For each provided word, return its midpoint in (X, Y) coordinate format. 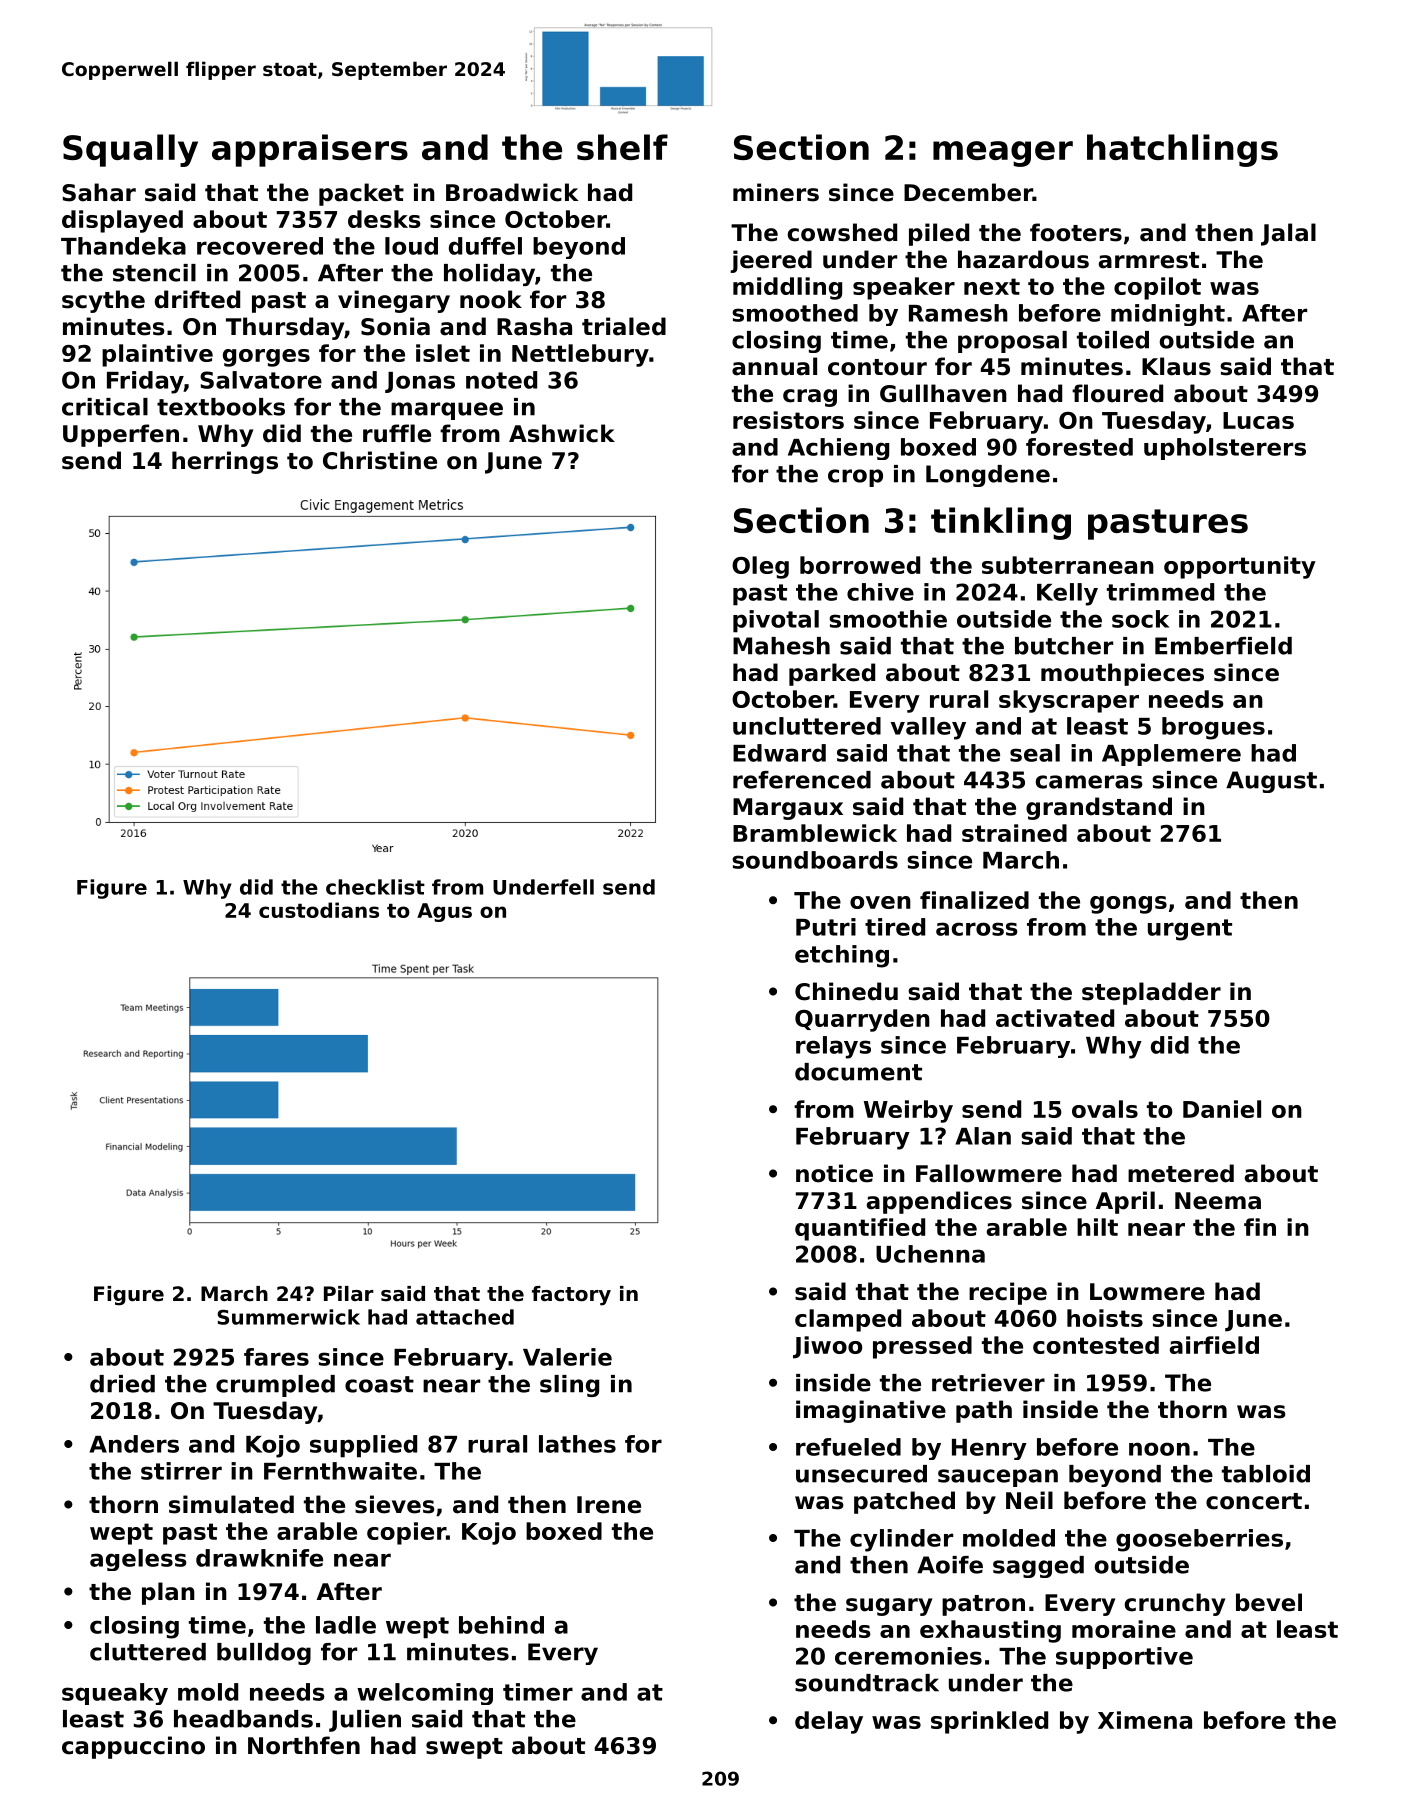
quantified (860, 1229)
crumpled (275, 1386)
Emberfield (1223, 646)
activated (1055, 1018)
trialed (624, 326)
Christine (380, 460)
